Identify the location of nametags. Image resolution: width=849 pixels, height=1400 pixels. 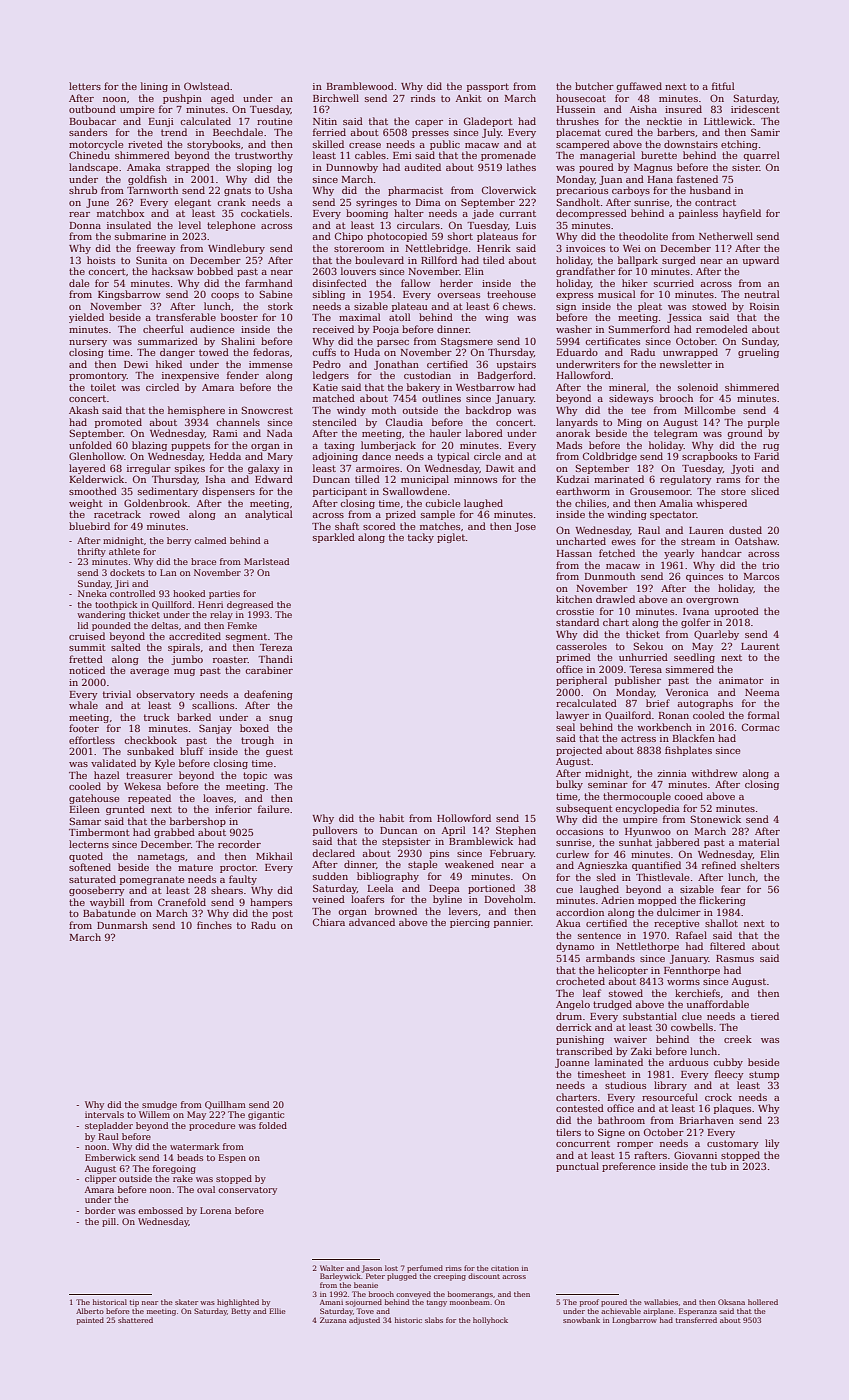
(161, 857).
